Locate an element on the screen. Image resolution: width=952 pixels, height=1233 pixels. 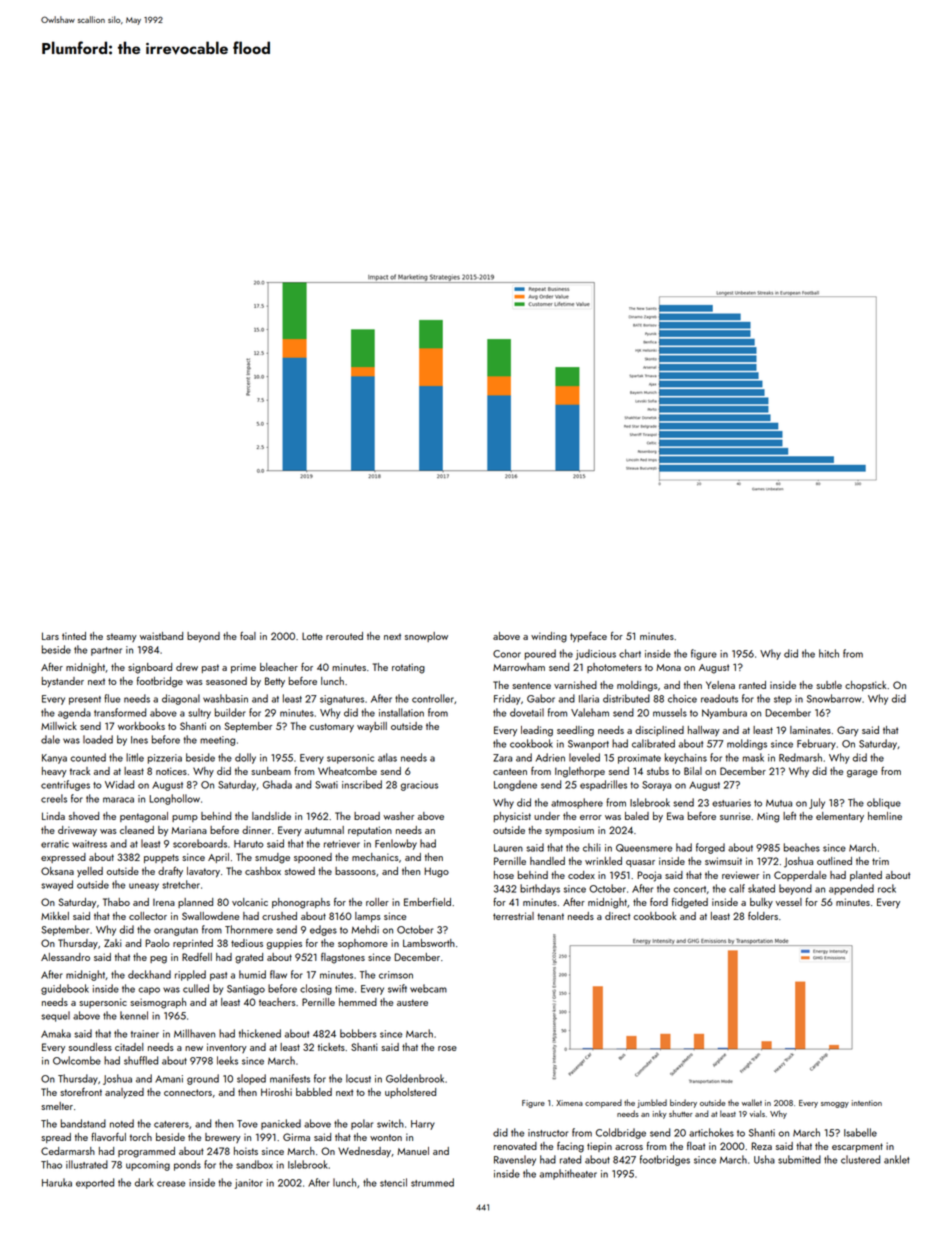
guidebook is located at coordinates (65, 989).
